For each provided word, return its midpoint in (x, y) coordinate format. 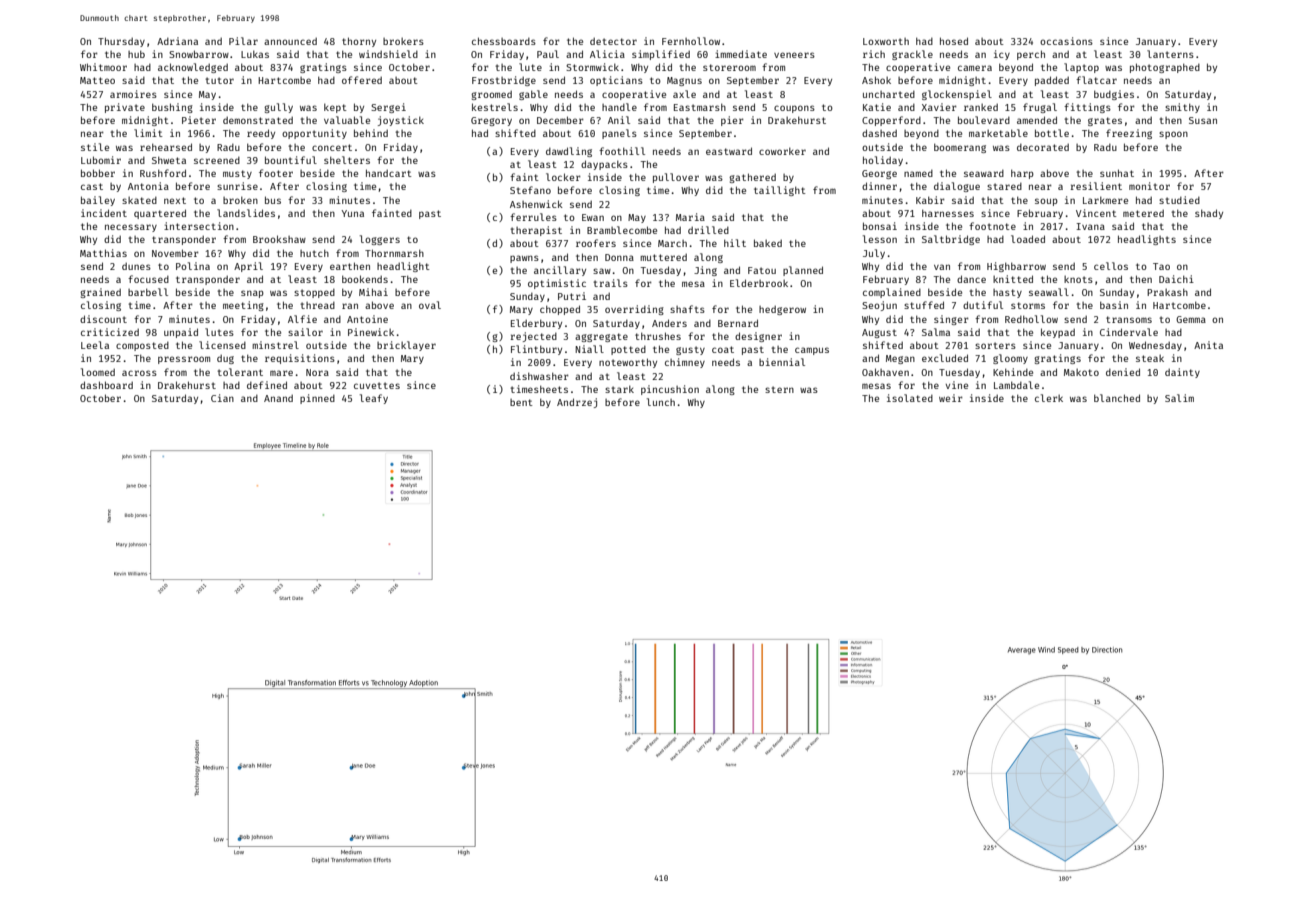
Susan (1203, 120)
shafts (687, 309)
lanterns (1170, 54)
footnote (992, 226)
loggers (380, 240)
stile (95, 147)
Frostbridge (504, 81)
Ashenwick (536, 204)
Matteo (97, 80)
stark (619, 389)
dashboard (106, 385)
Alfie (302, 319)
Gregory (491, 121)
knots (1078, 279)
